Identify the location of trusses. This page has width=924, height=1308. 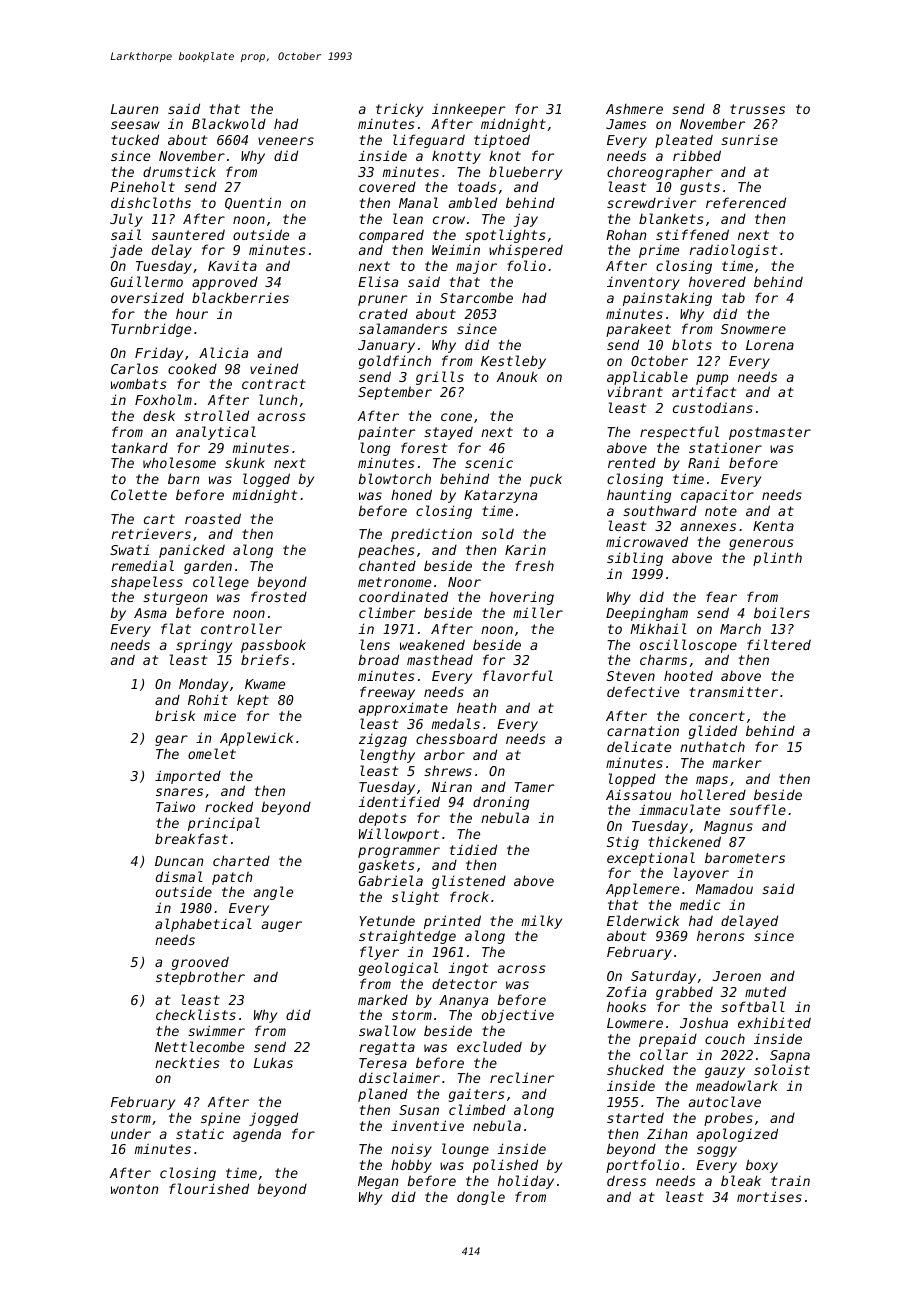
(757, 109).
